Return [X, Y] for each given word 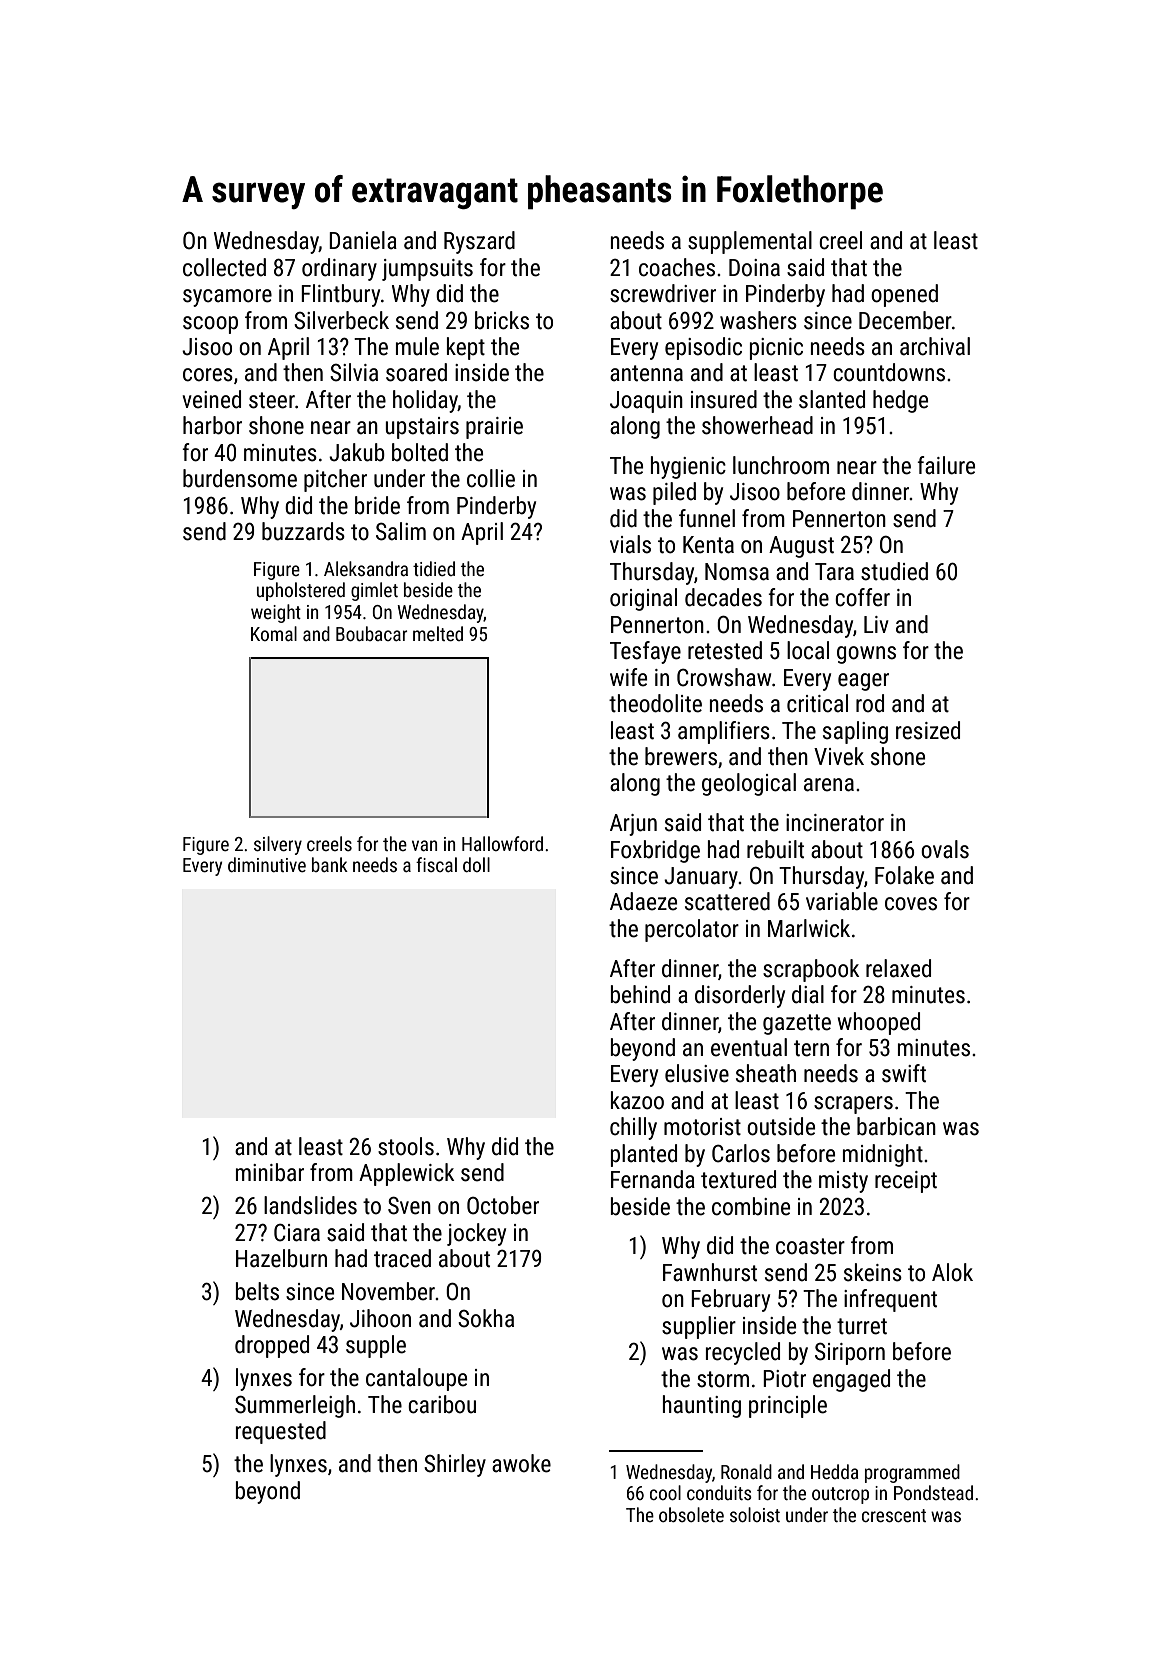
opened [904, 295]
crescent [894, 1515]
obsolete [691, 1514]
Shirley [455, 1465]
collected [224, 267]
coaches [677, 267]
